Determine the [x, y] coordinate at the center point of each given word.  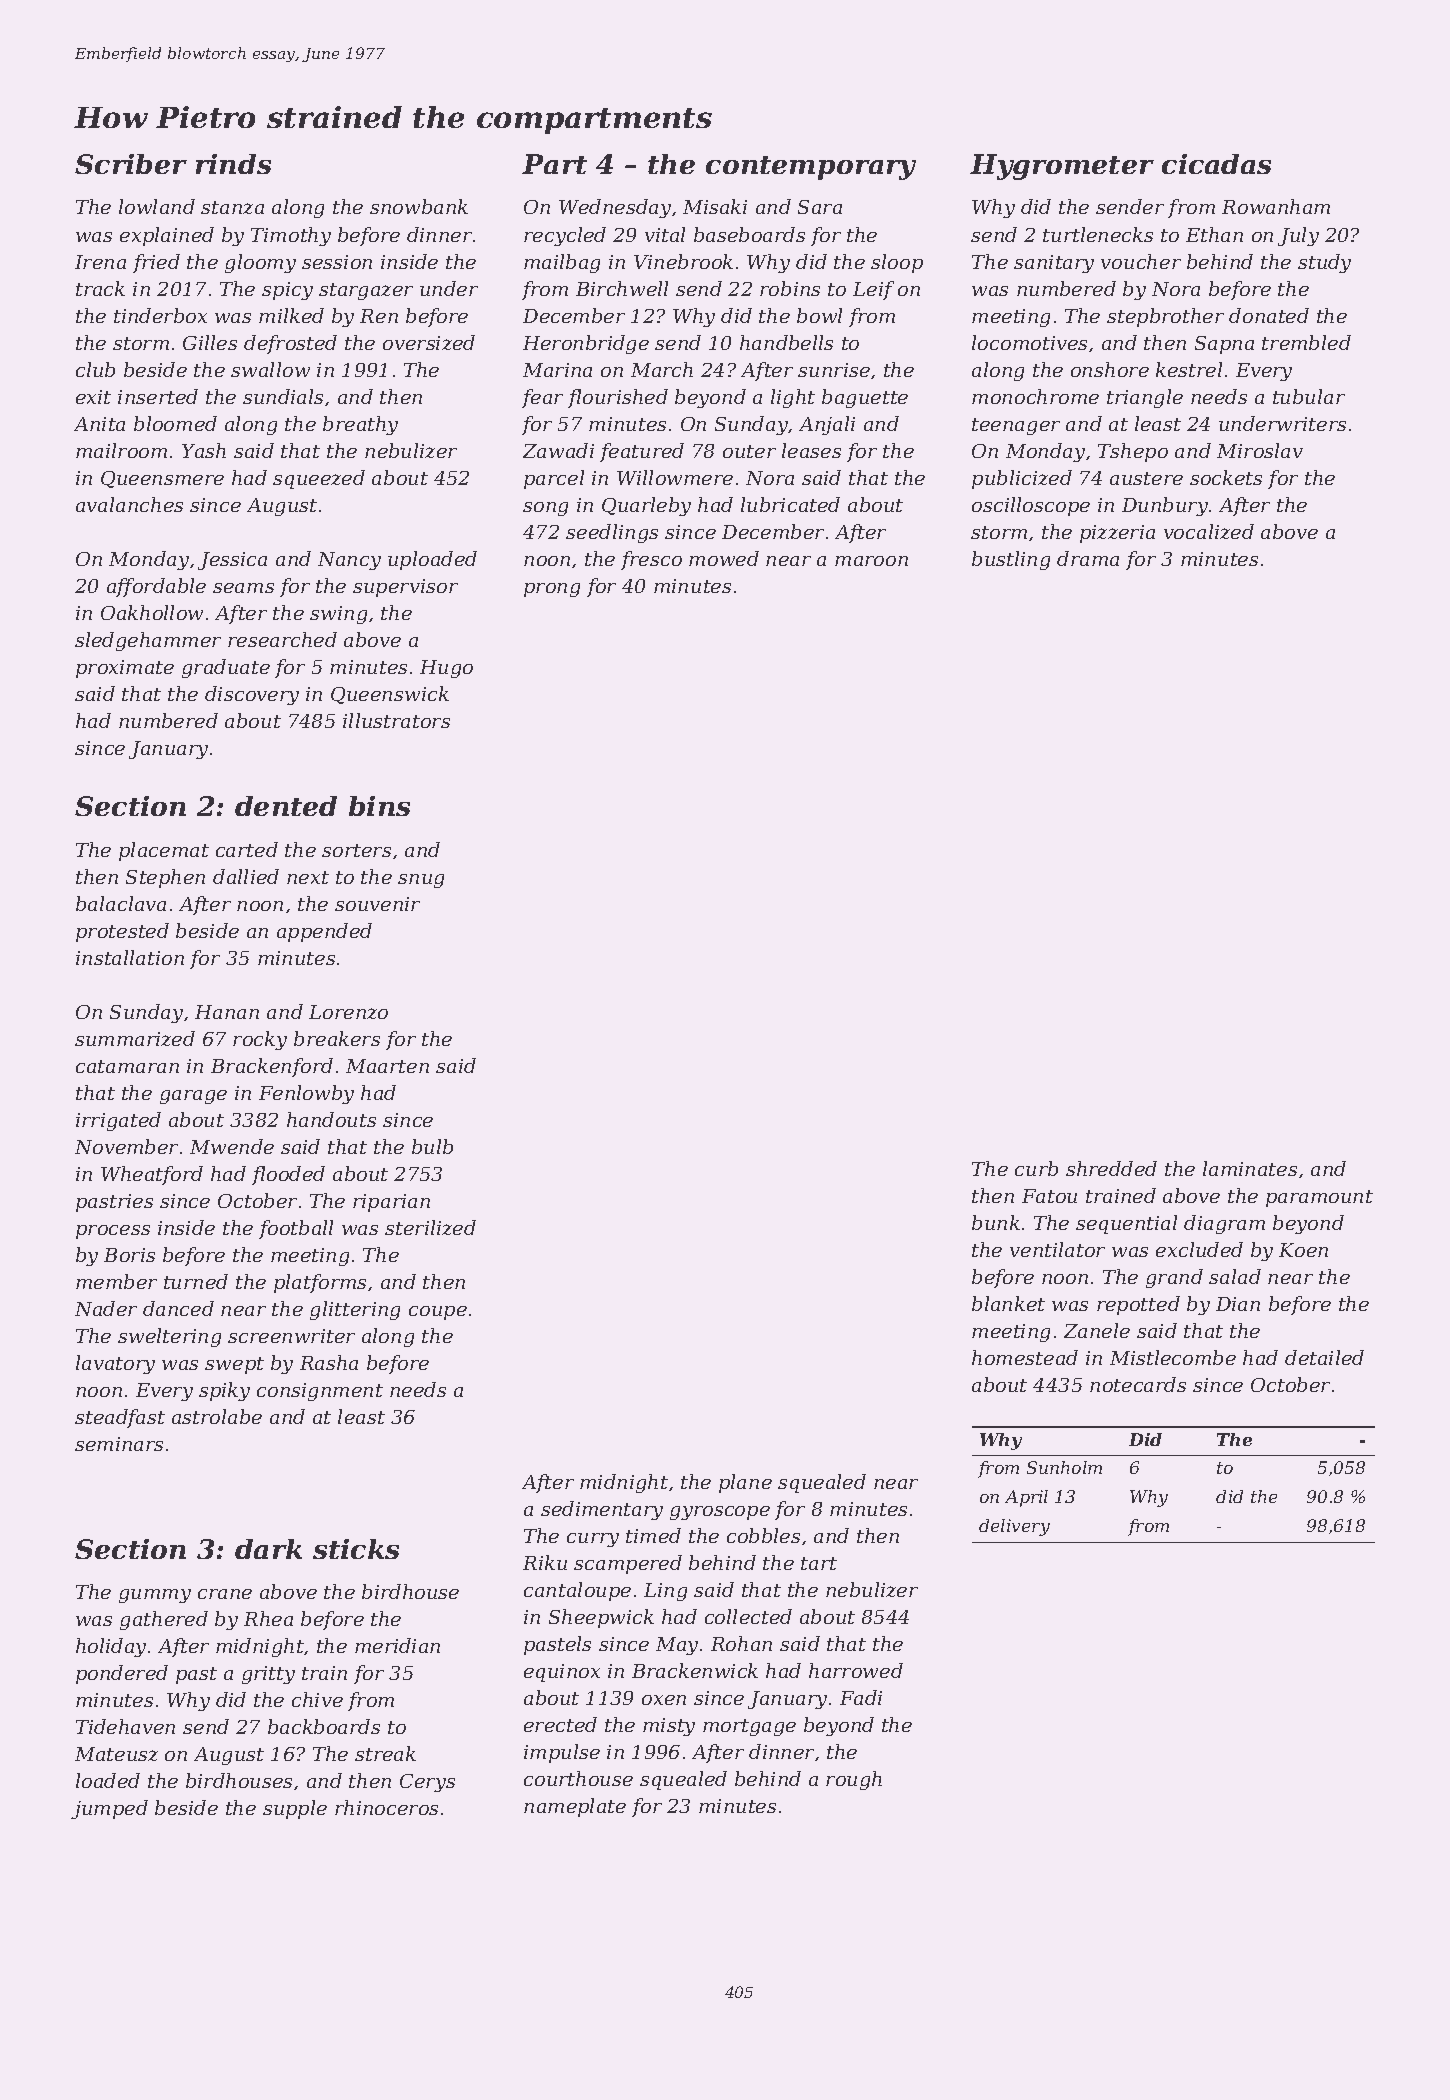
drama [1088, 558]
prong [552, 590]
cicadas [1216, 164]
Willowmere [675, 477]
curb [1036, 1168]
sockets [1226, 477]
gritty [268, 1675]
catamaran [127, 1066]
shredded [1111, 1168]
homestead [1025, 1357]
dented [286, 806]
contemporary [811, 168]
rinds [233, 164]
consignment [320, 1392]
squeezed [319, 479]
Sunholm [1064, 1467]
